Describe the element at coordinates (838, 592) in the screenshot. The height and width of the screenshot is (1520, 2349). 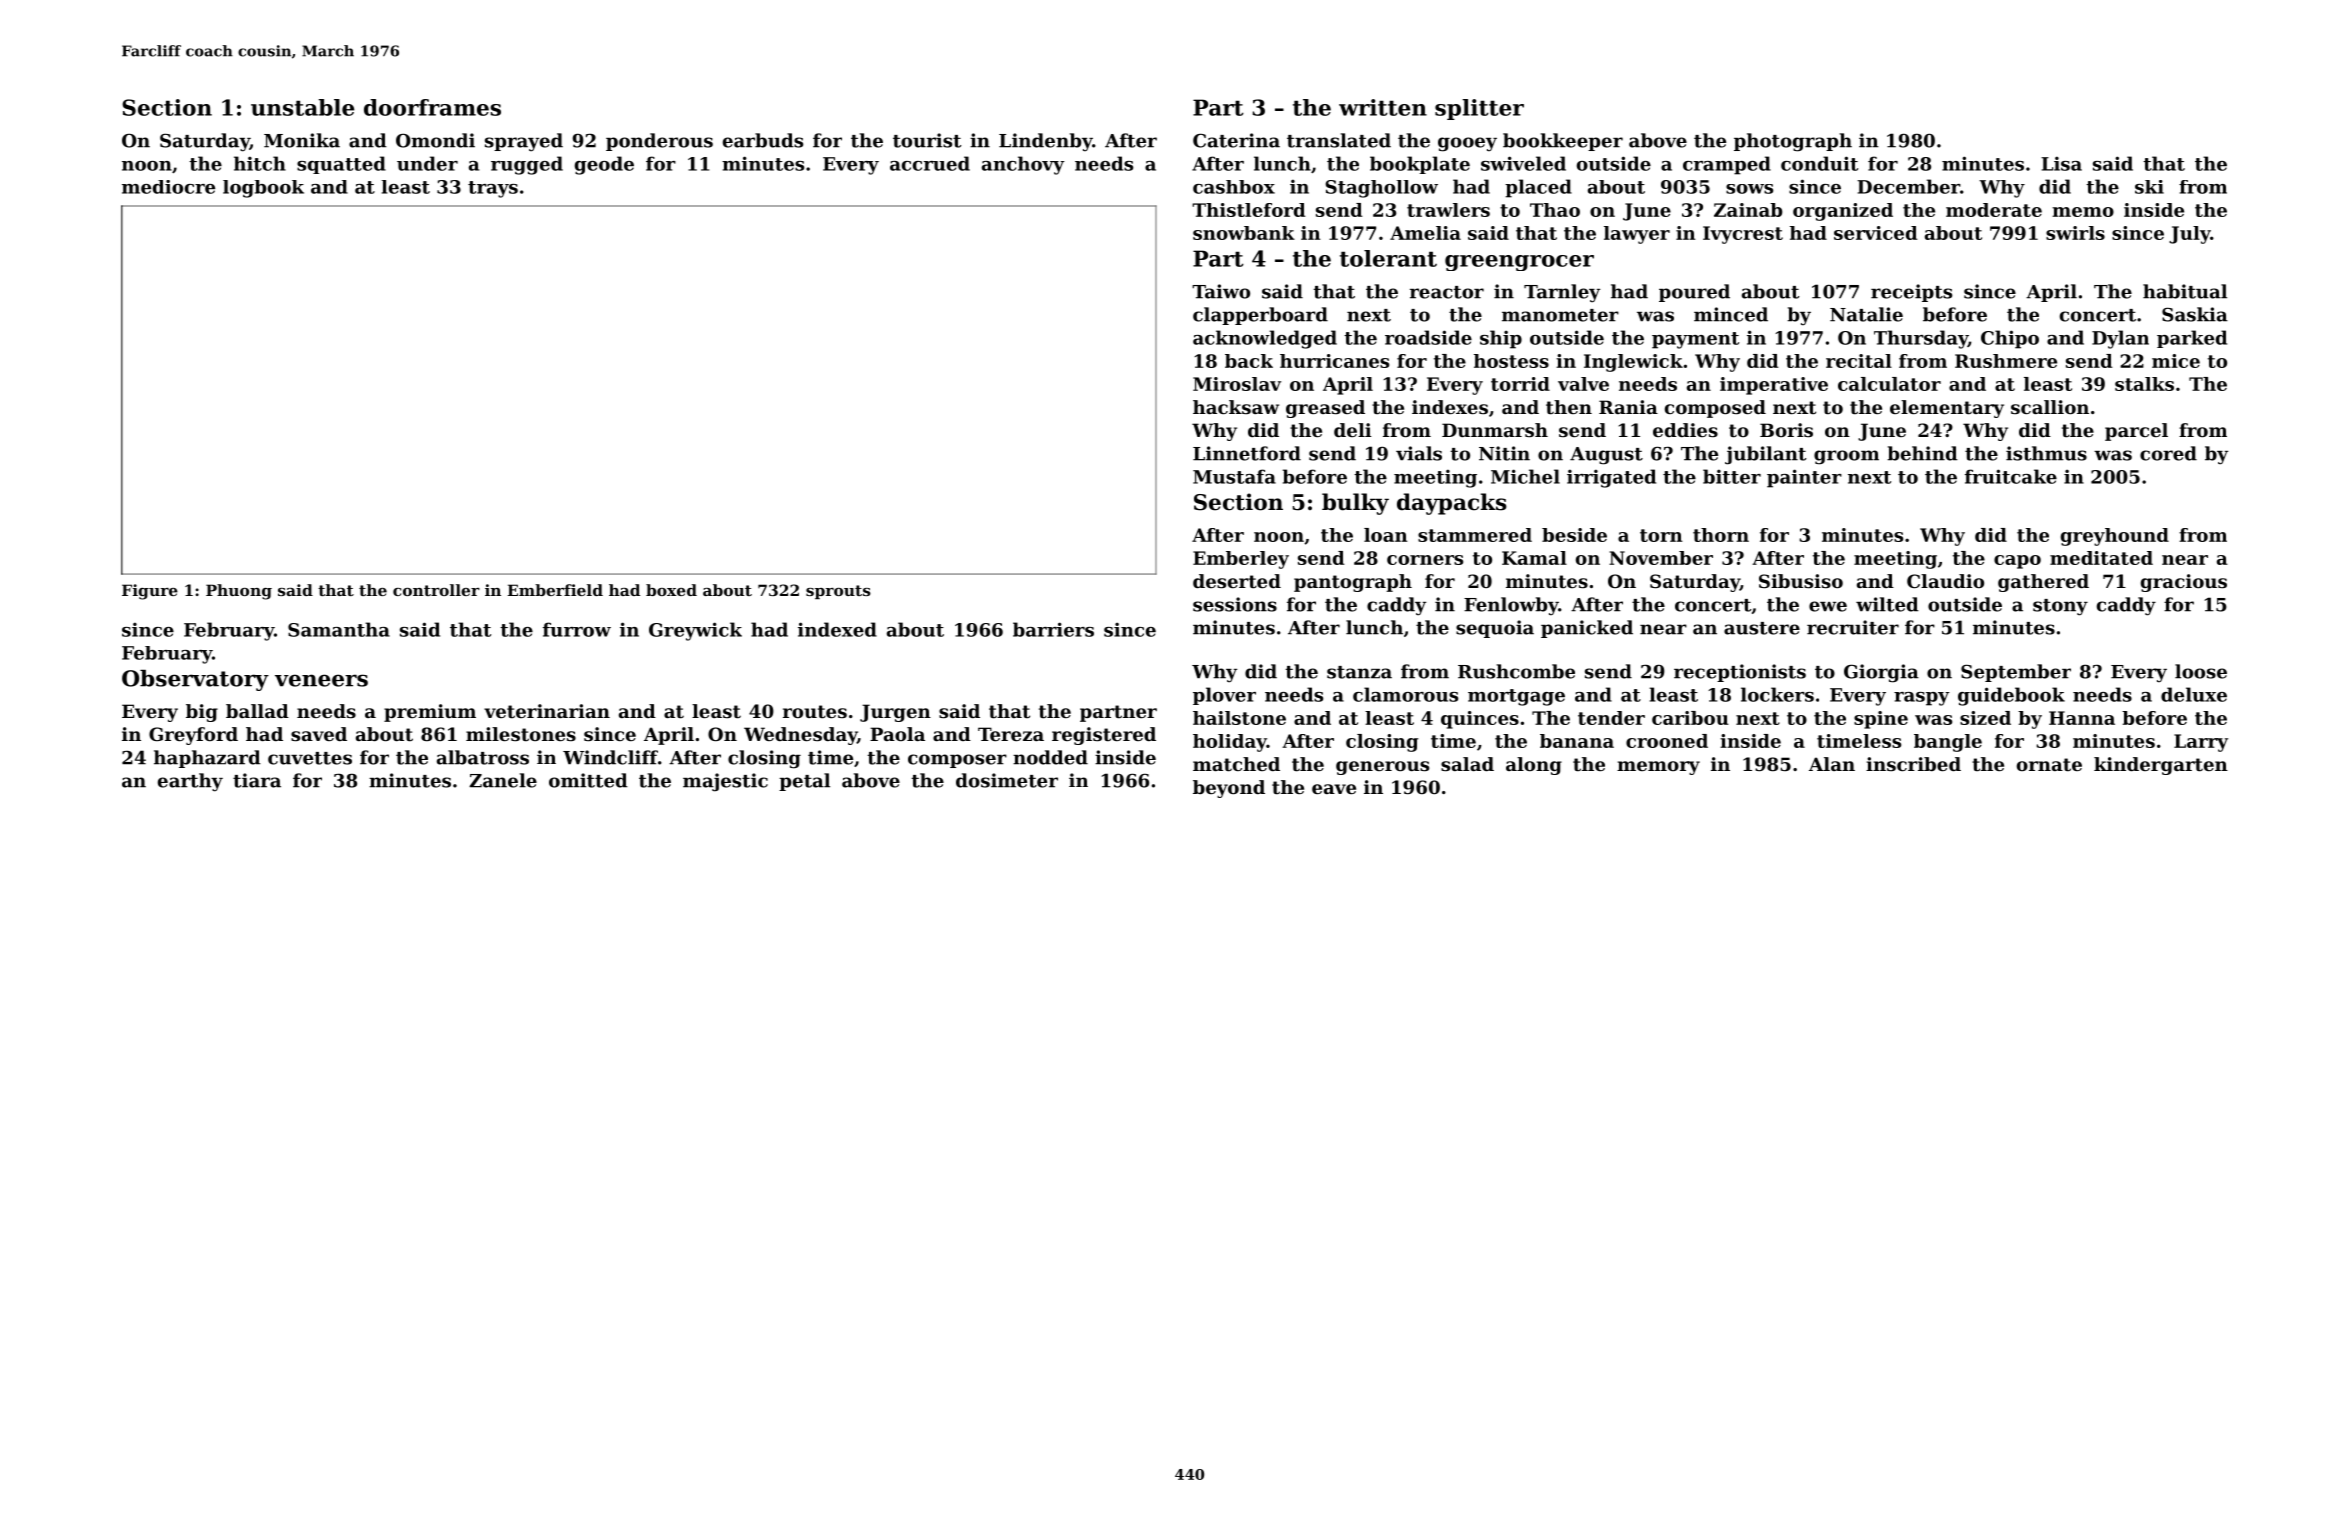
I see `sprouts` at that location.
